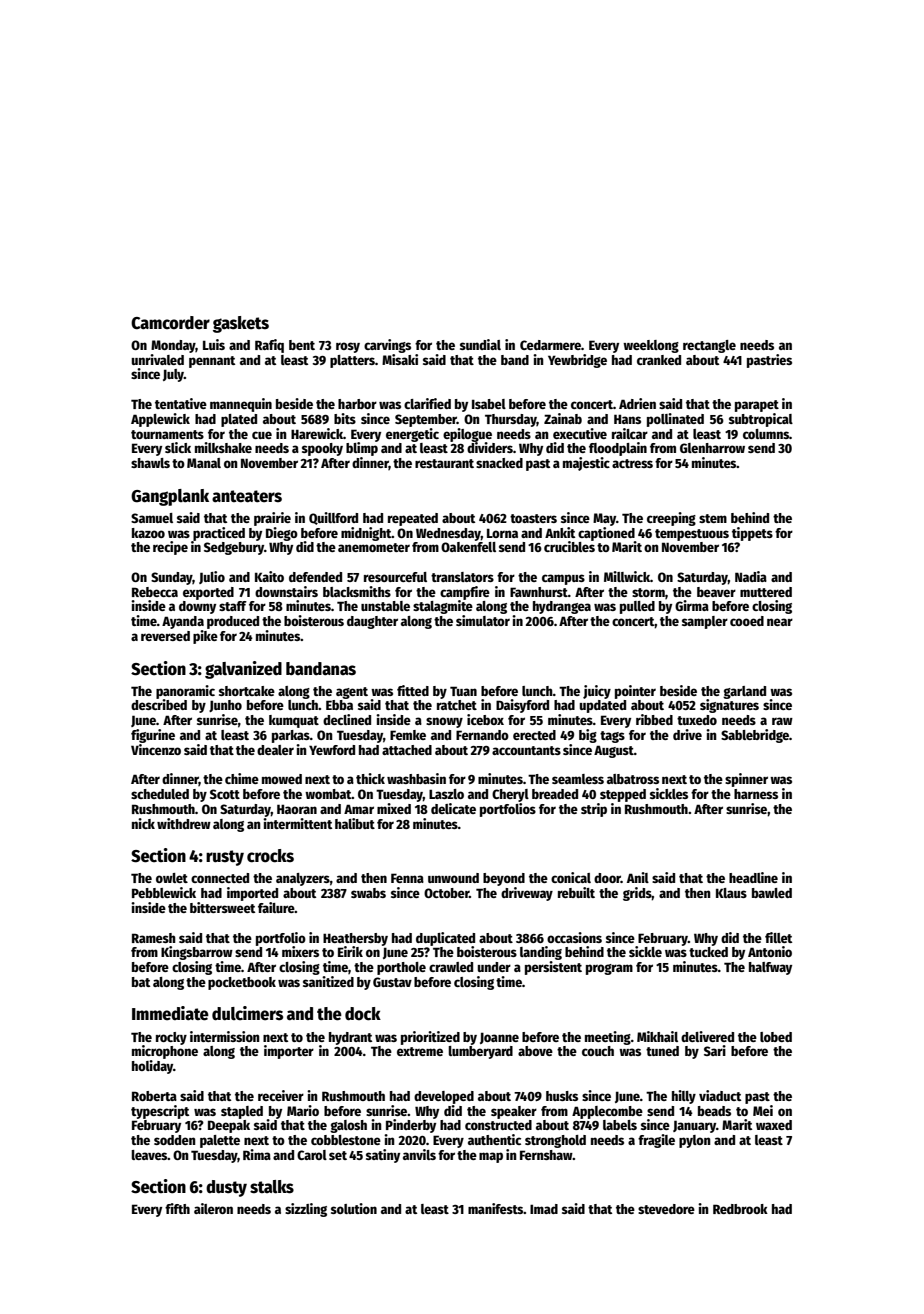 The height and width of the screenshot is (1314, 924). What do you see at coordinates (158, 359) in the screenshot?
I see `unrivaled` at bounding box center [158, 359].
